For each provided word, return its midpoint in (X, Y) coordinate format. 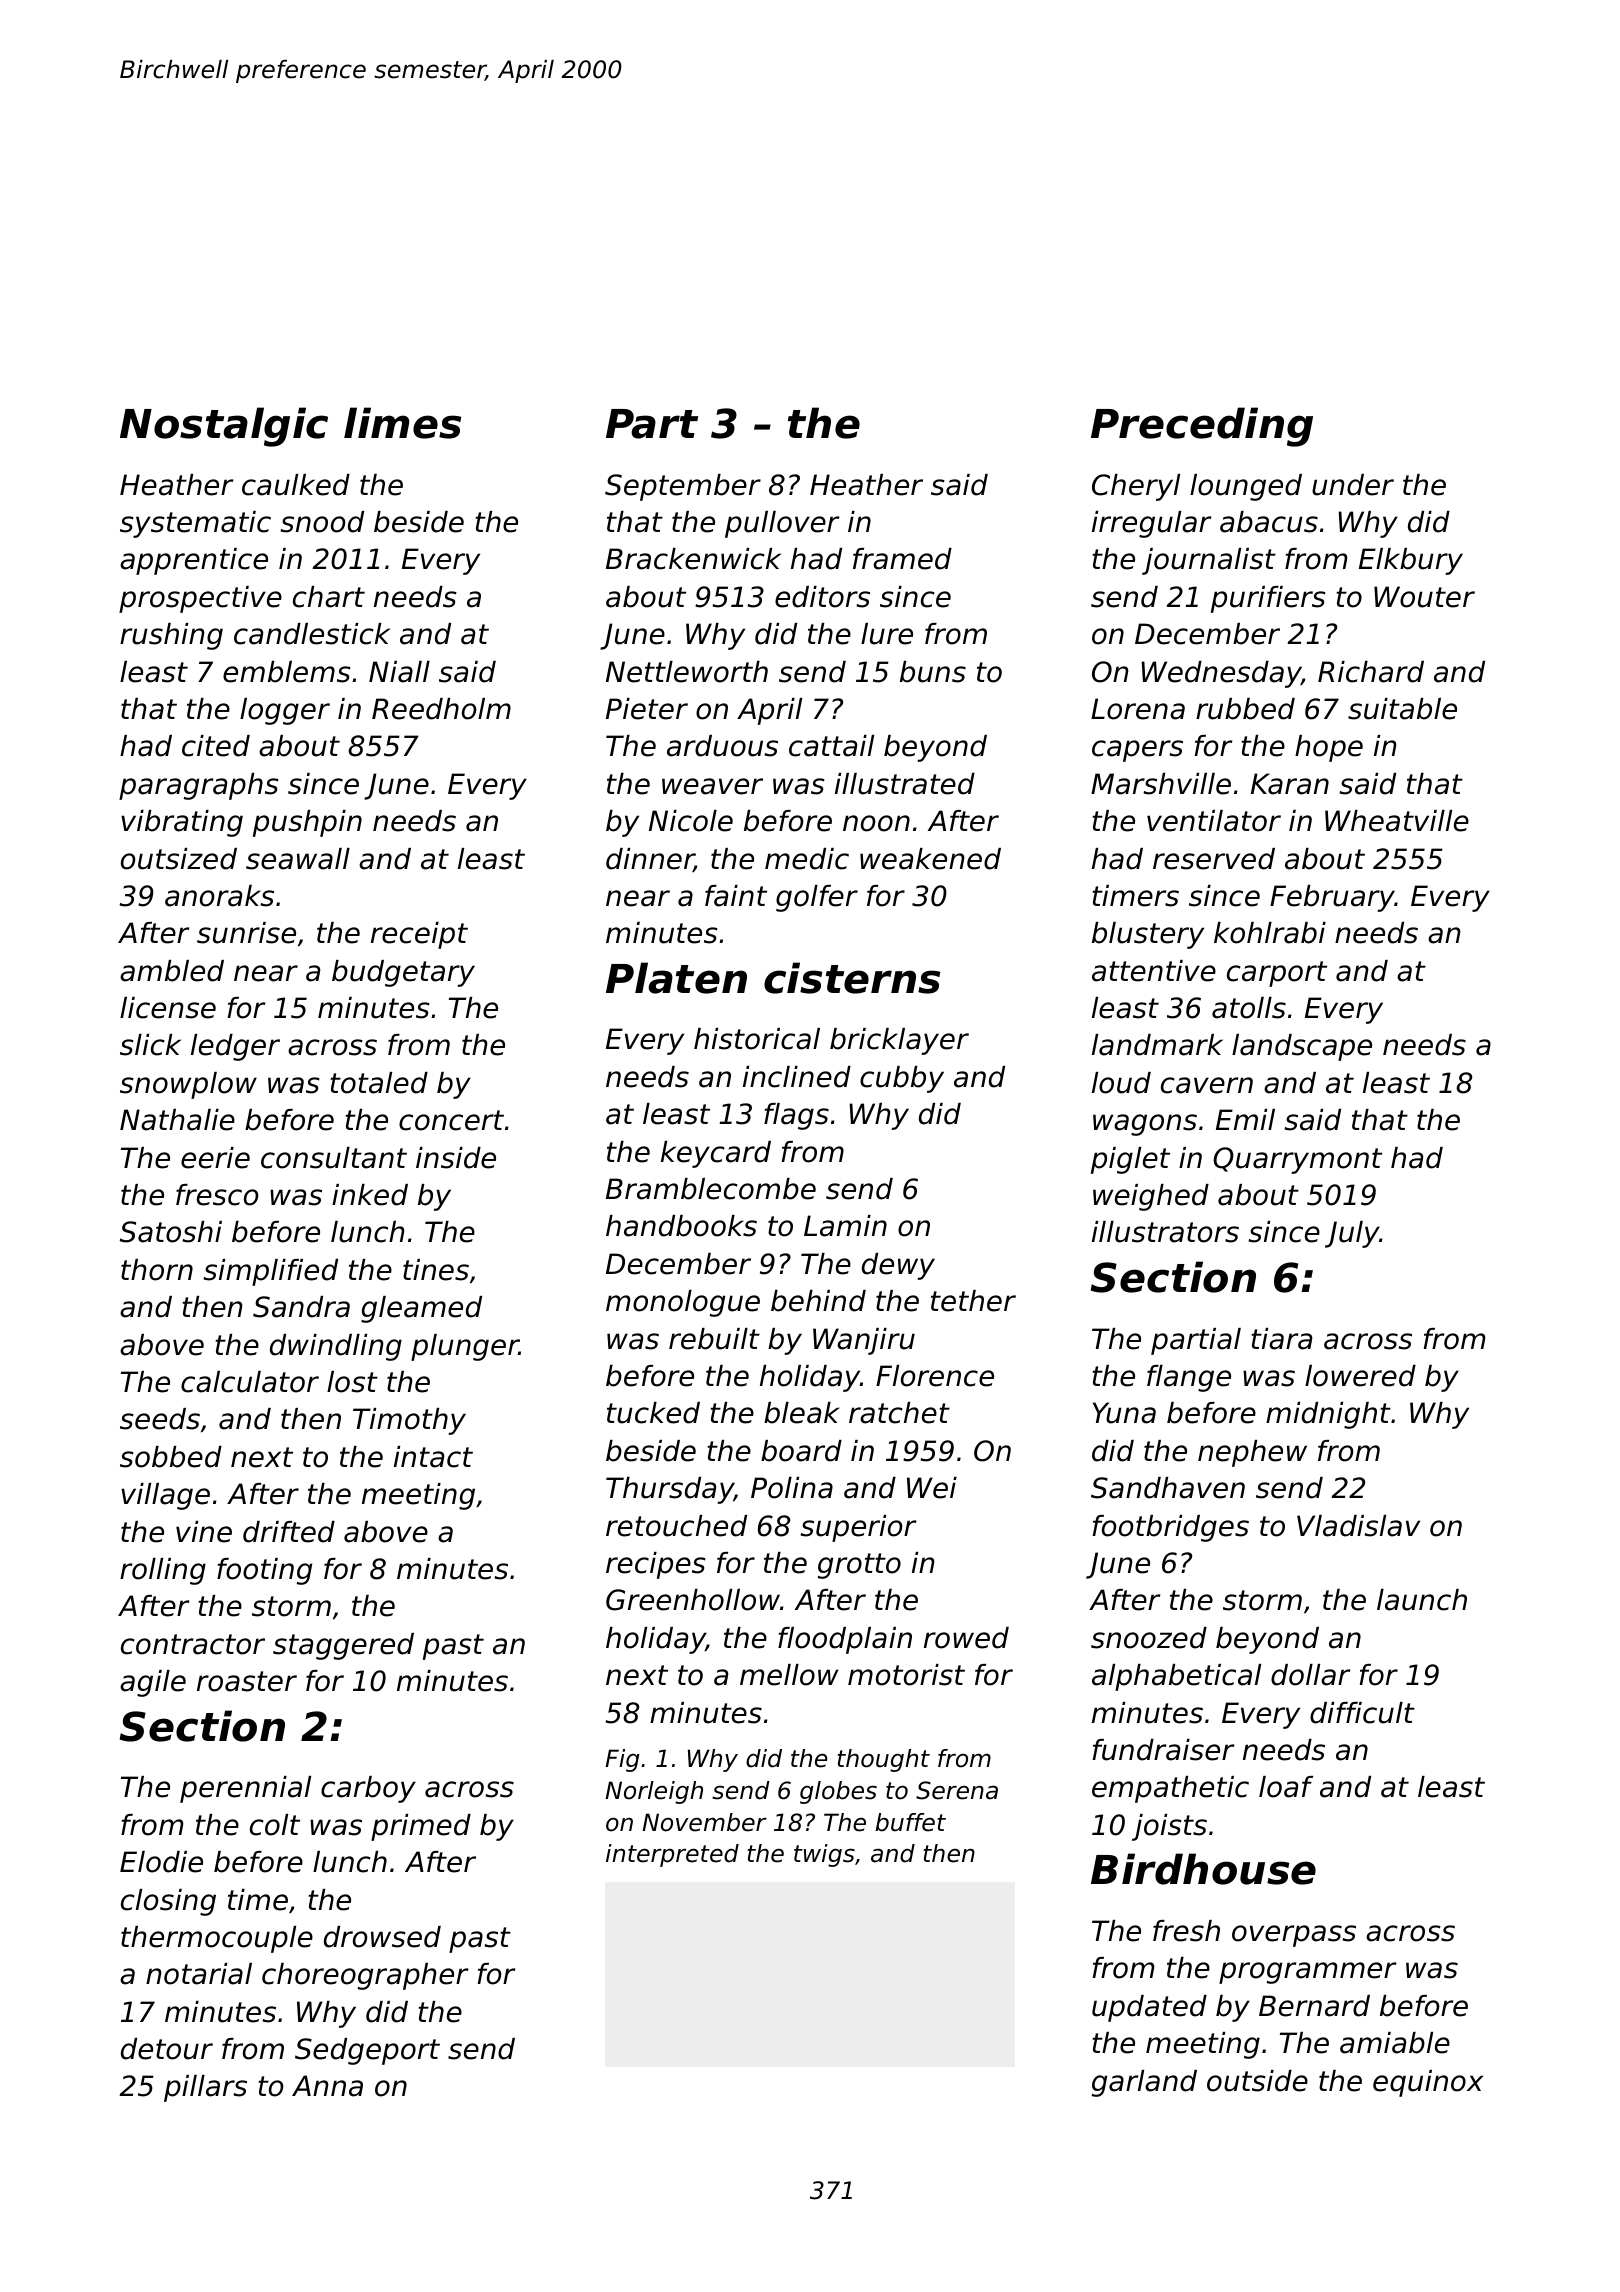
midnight (1328, 1415)
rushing (171, 636)
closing (168, 1902)
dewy (898, 1266)
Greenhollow (693, 1600)
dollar (1310, 1675)
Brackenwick (693, 559)
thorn (157, 1270)
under (1353, 485)
